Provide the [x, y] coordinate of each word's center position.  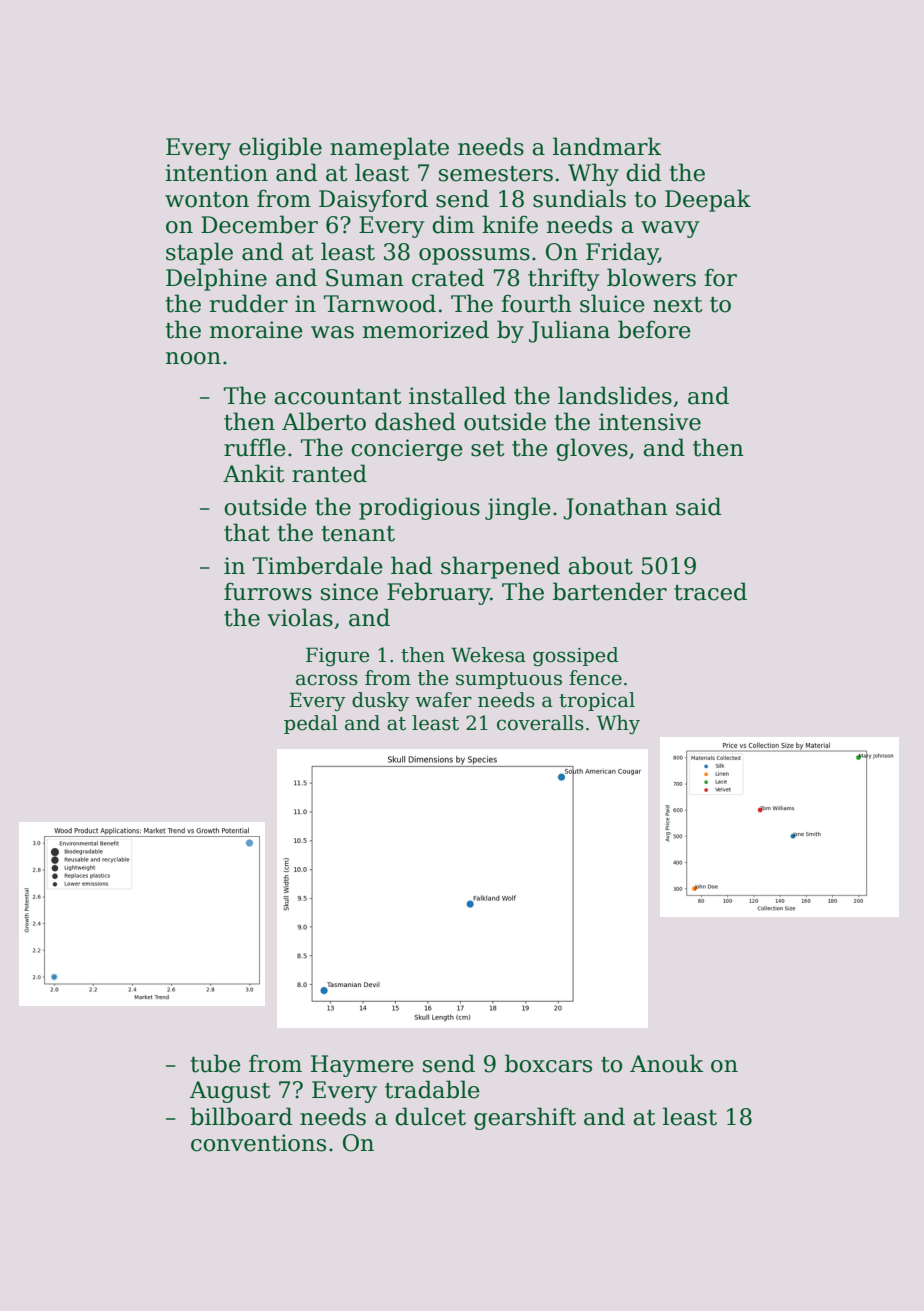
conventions [258, 1143]
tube [215, 1063]
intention [216, 173]
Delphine [216, 279]
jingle [518, 508]
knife [510, 224]
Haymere [362, 1066]
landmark [607, 146]
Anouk [667, 1063]
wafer [443, 700]
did [643, 172]
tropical [597, 701]
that [247, 532]
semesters [496, 174]
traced [710, 591]
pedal [311, 724]
